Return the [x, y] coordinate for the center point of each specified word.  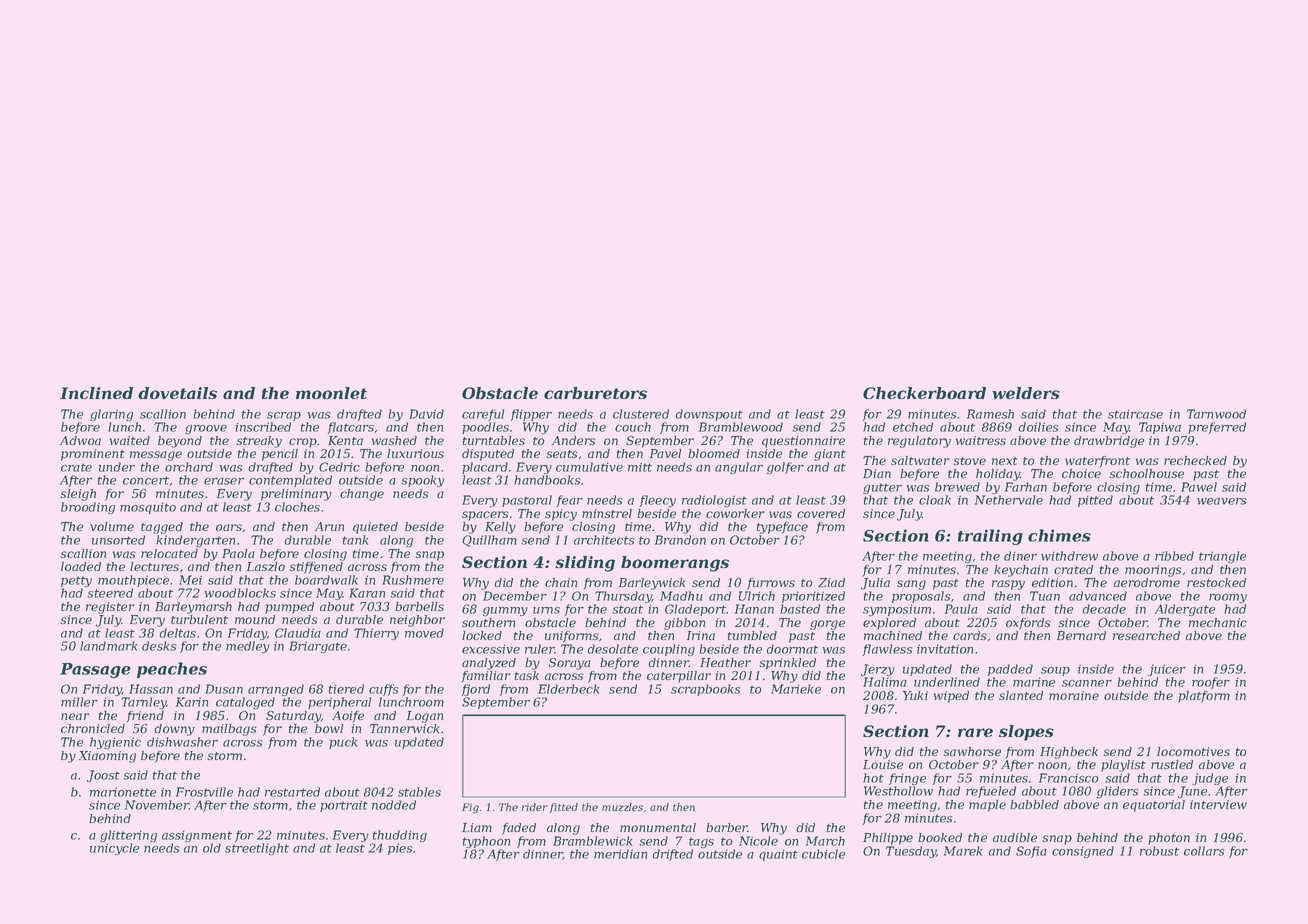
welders [1026, 393]
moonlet [331, 393]
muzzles [622, 807]
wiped [951, 697]
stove [969, 461]
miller [79, 702]
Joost [103, 776]
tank [355, 540]
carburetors [595, 393]
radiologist [714, 501]
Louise [883, 764]
